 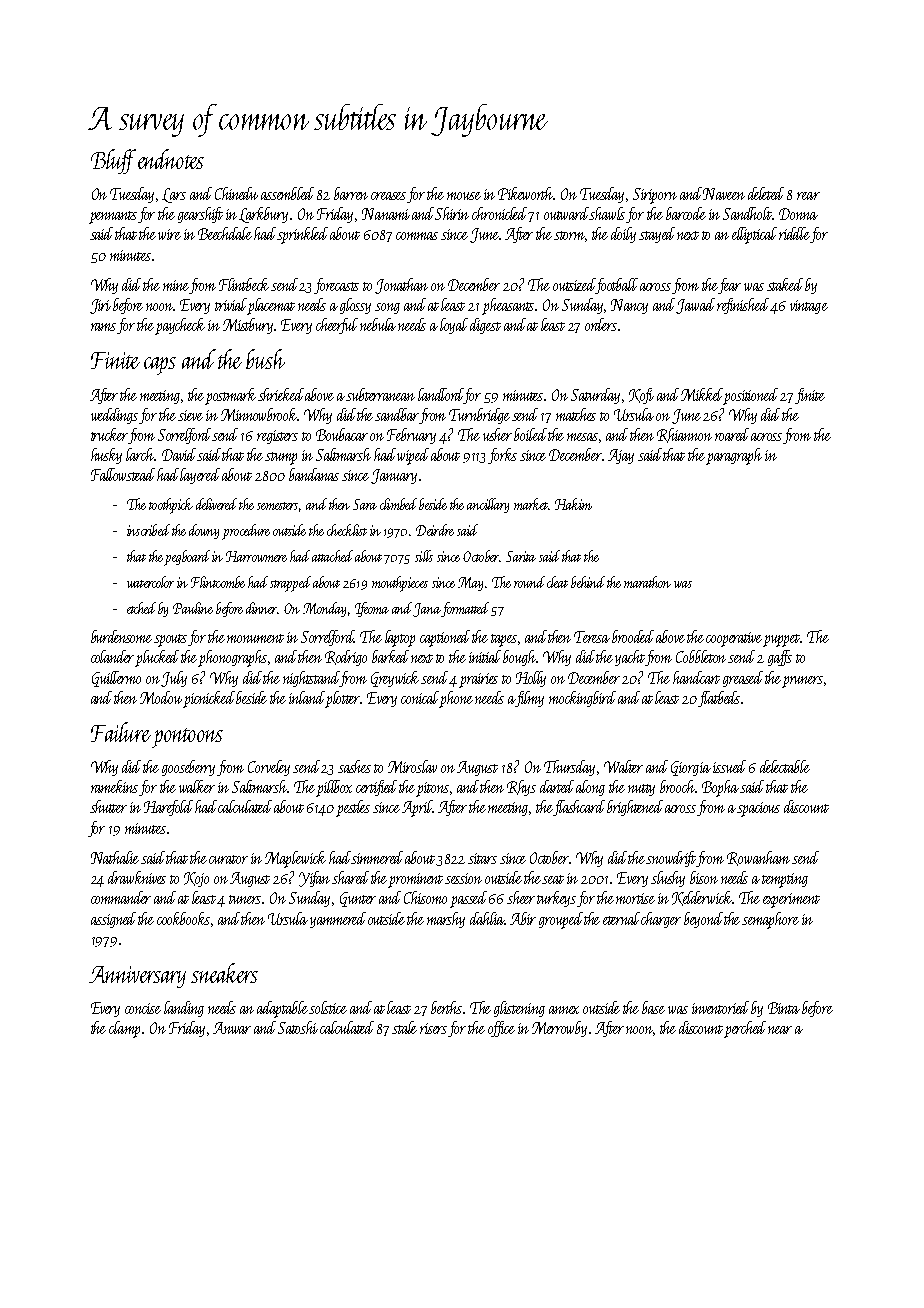 What do you see at coordinates (647, 582) in the screenshot?
I see `marathon` at bounding box center [647, 582].
